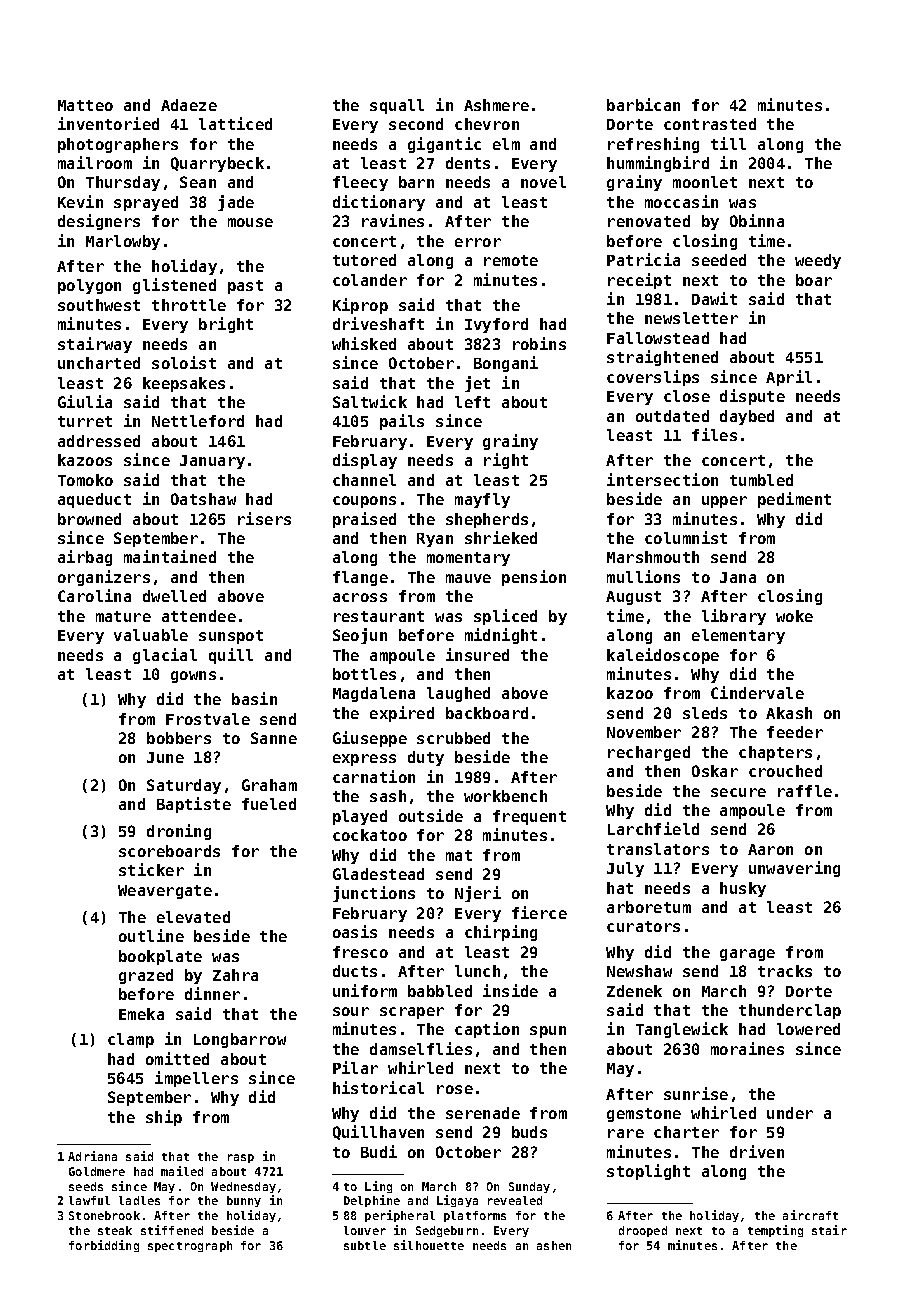 The height and width of the screenshot is (1316, 908). What do you see at coordinates (775, 1231) in the screenshot?
I see `tempting` at bounding box center [775, 1231].
